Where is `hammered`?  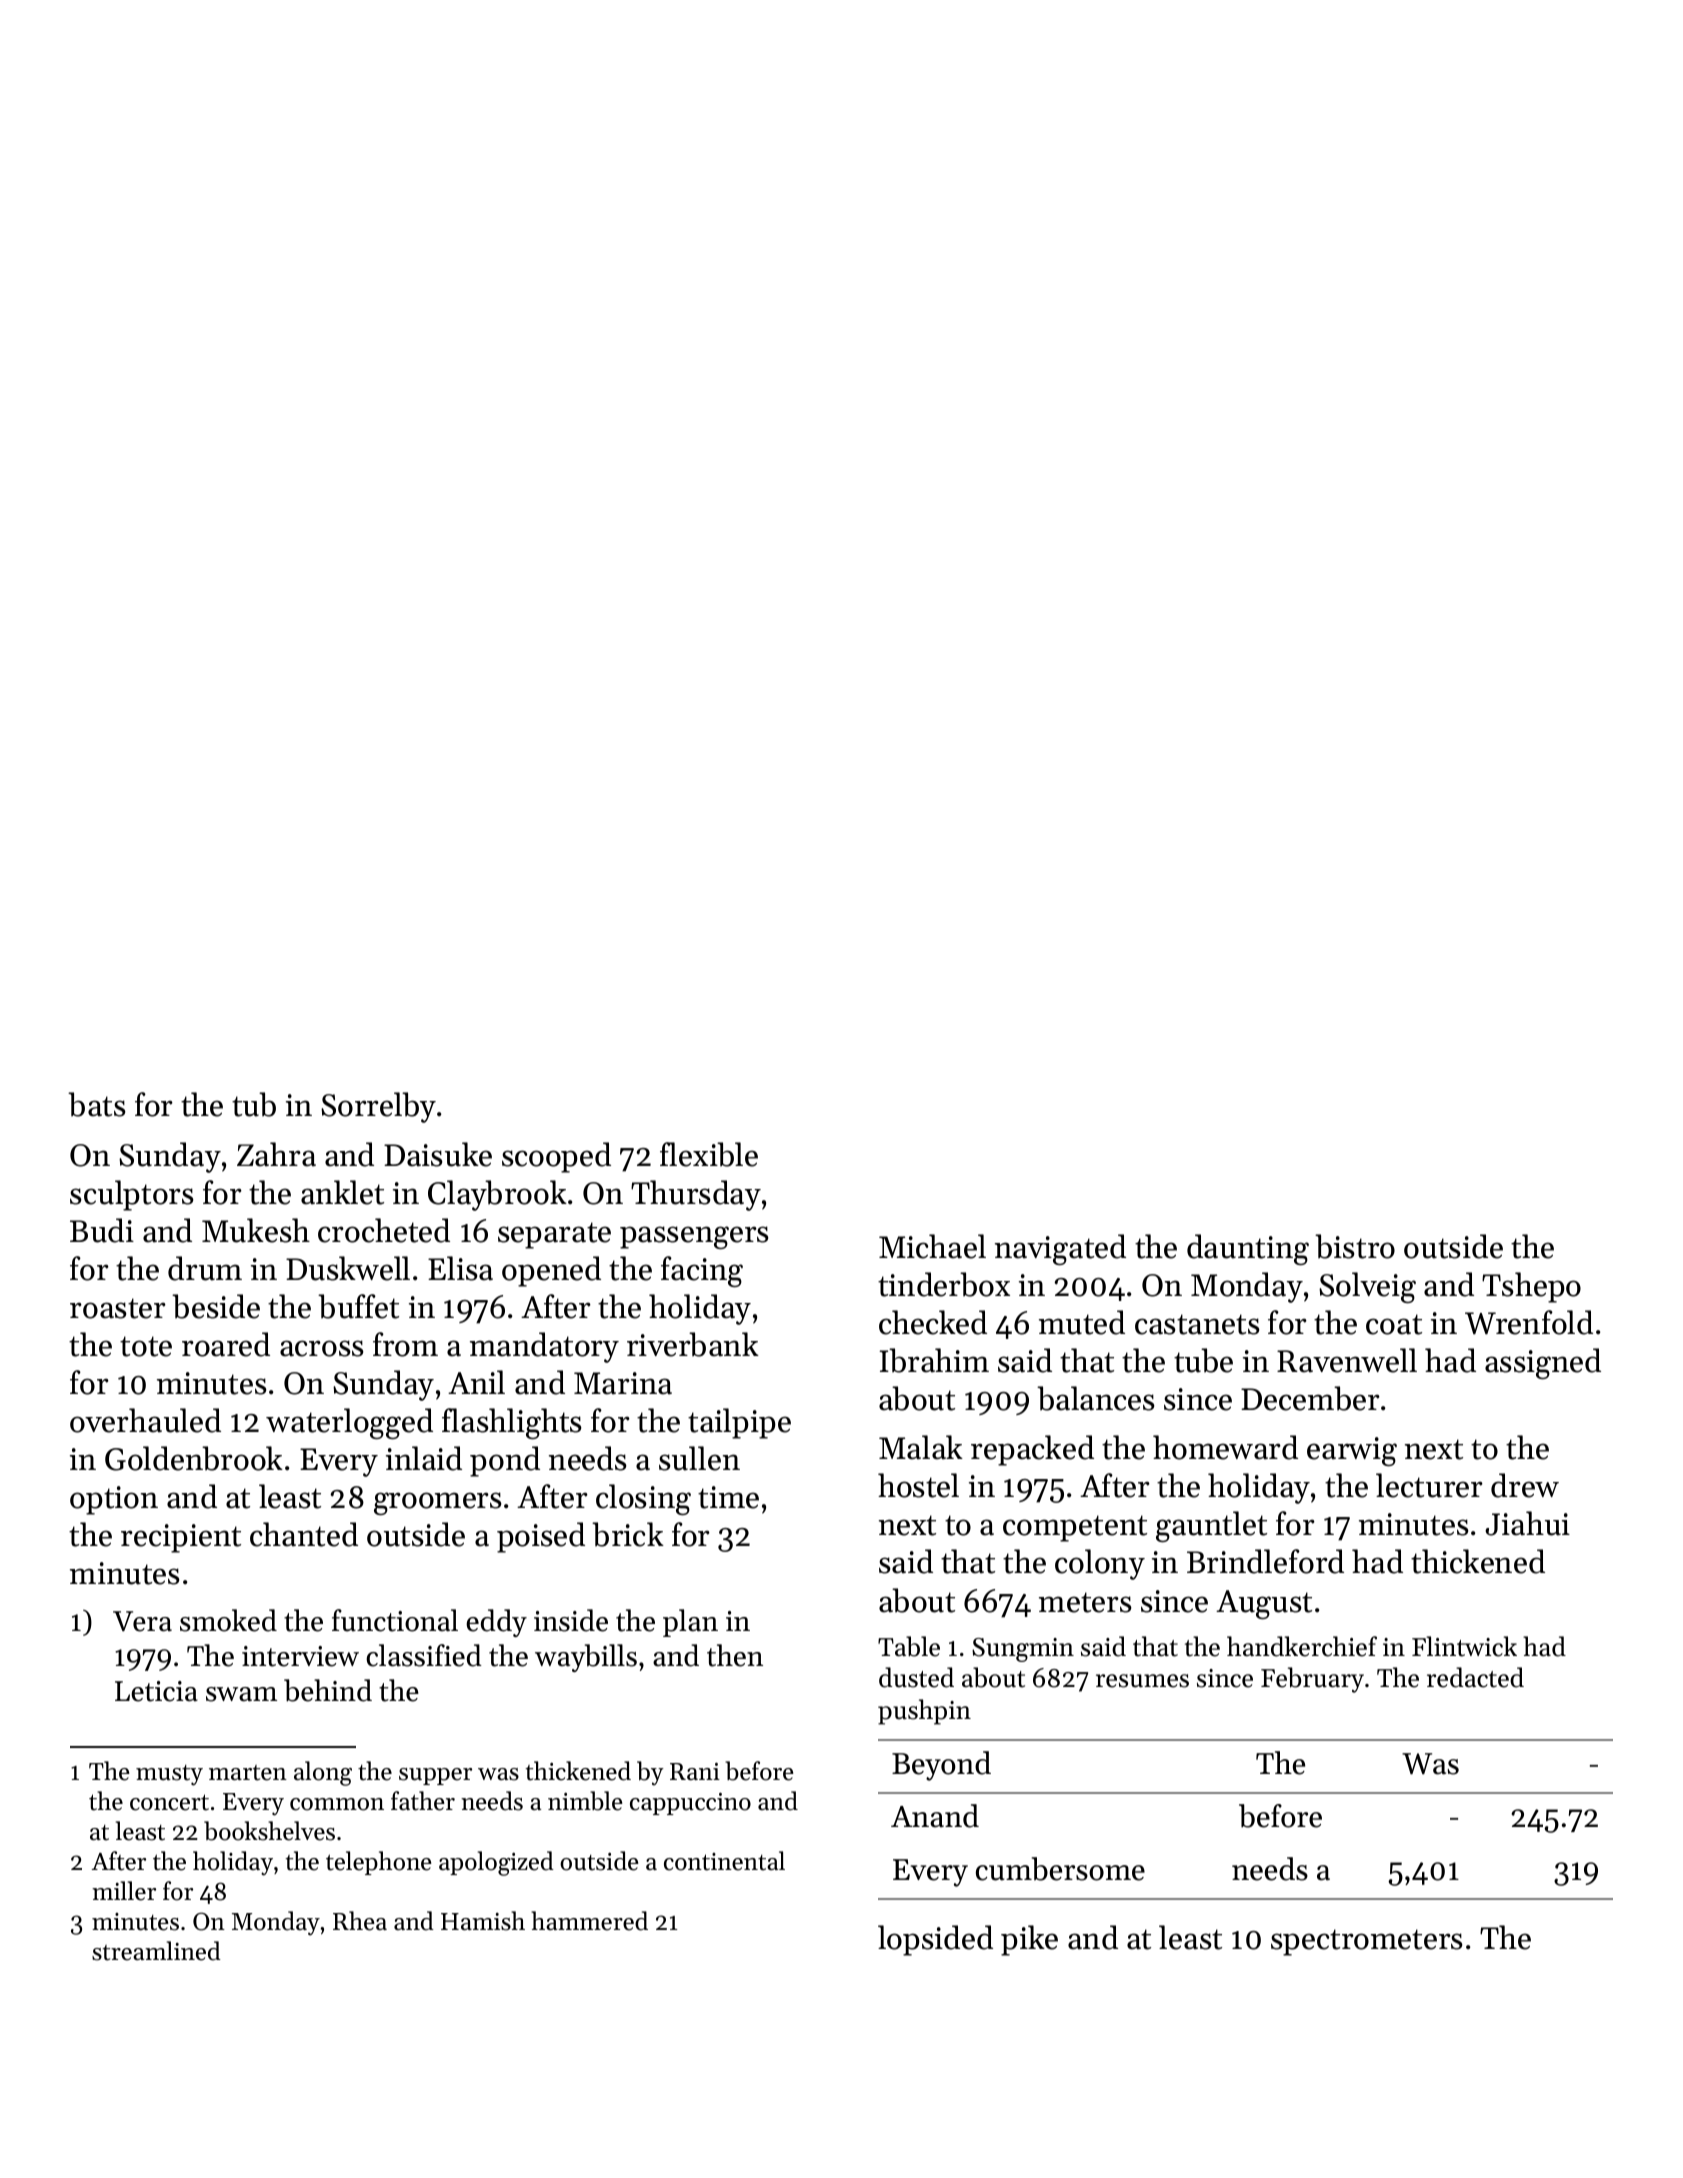
hammered is located at coordinates (589, 1921).
